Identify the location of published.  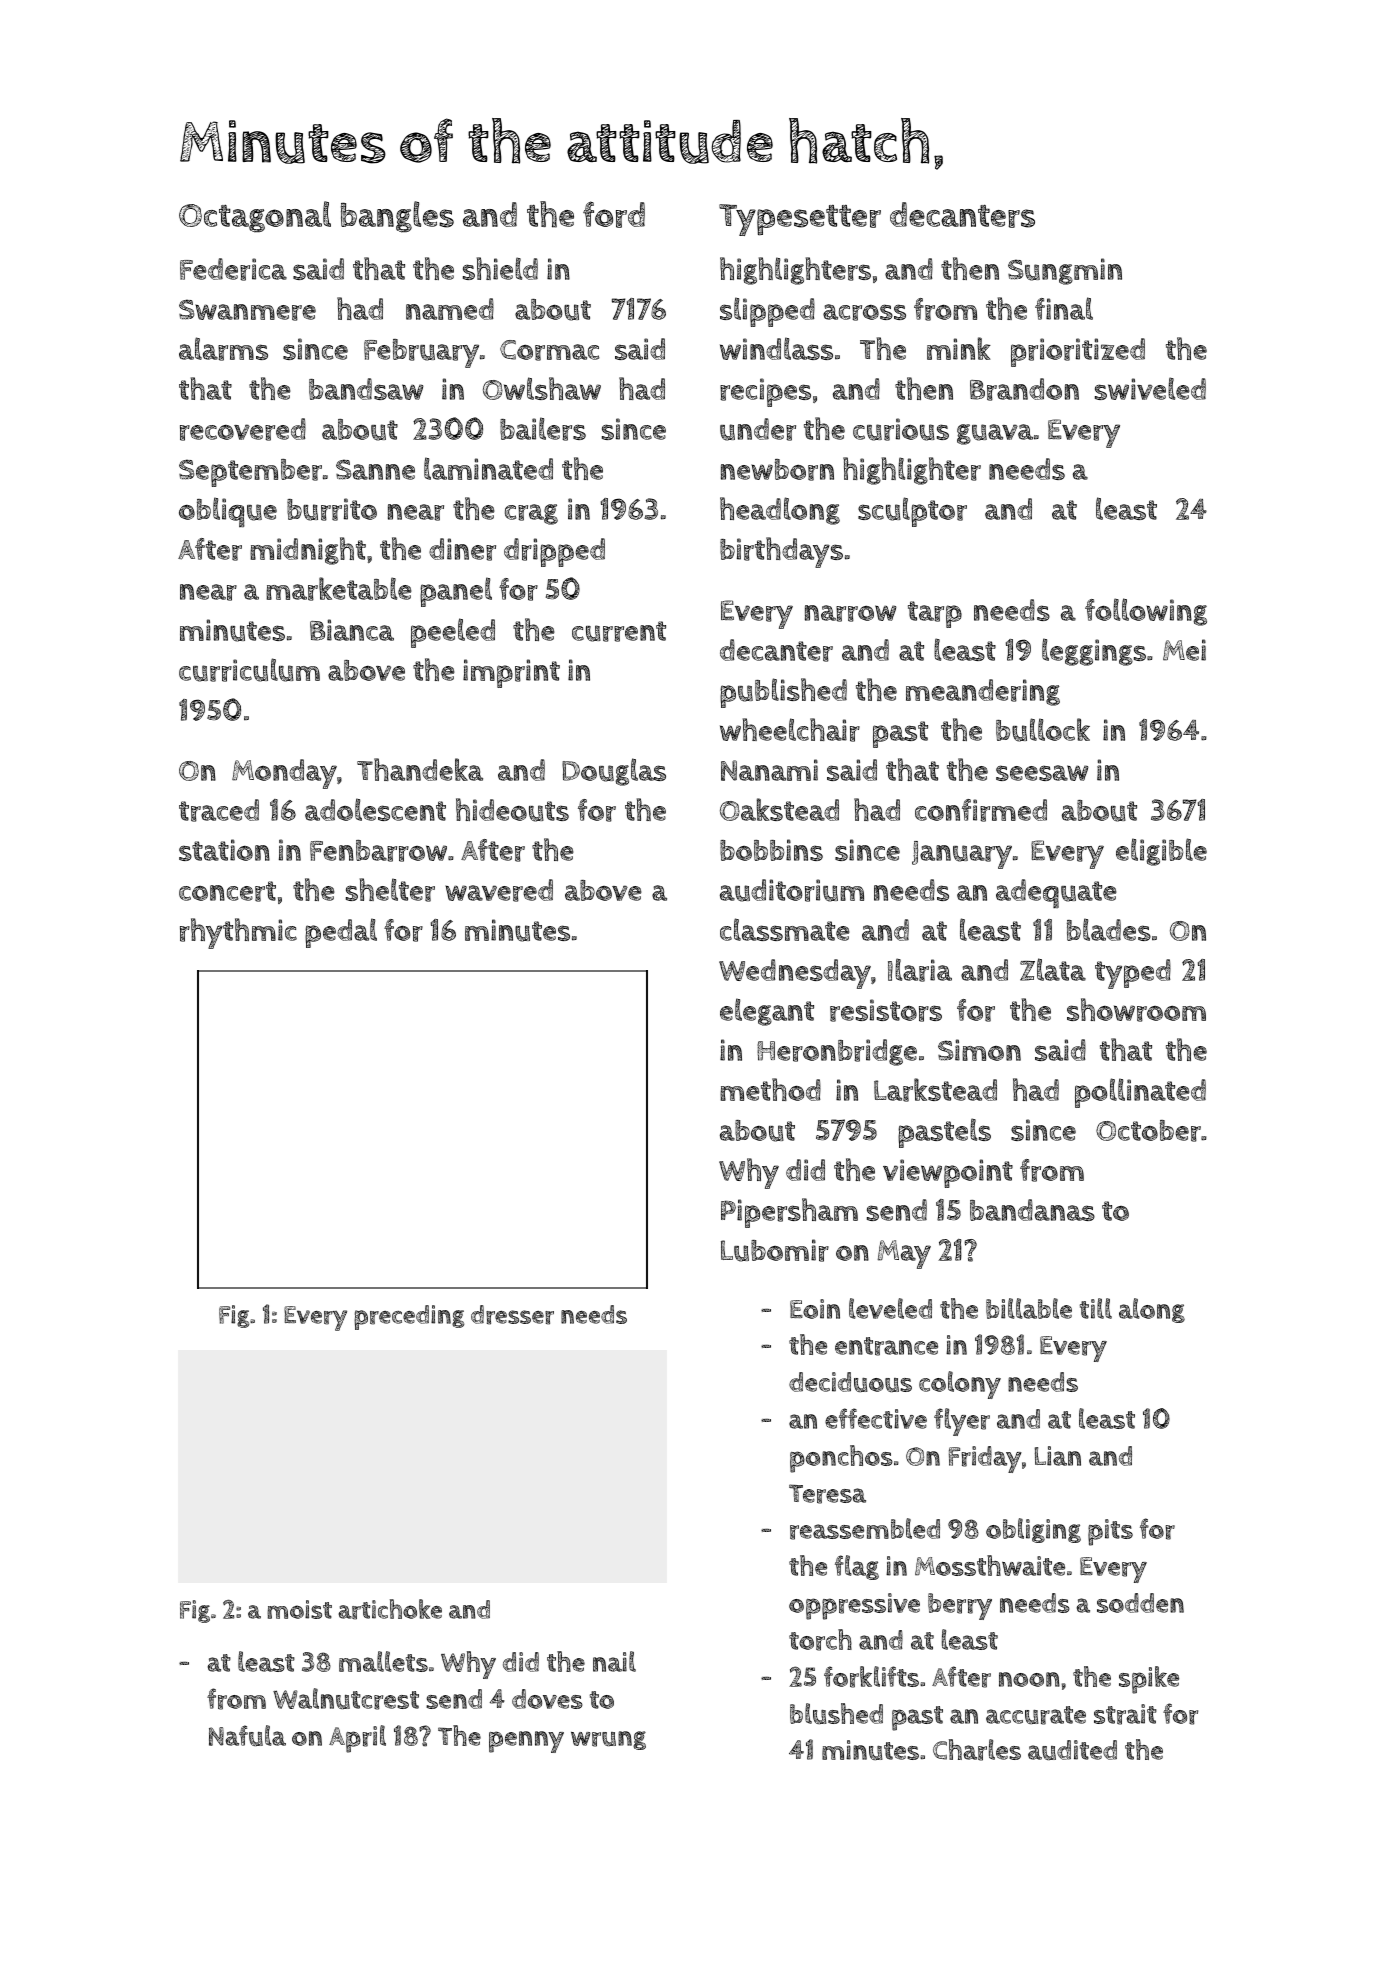
(783, 693).
